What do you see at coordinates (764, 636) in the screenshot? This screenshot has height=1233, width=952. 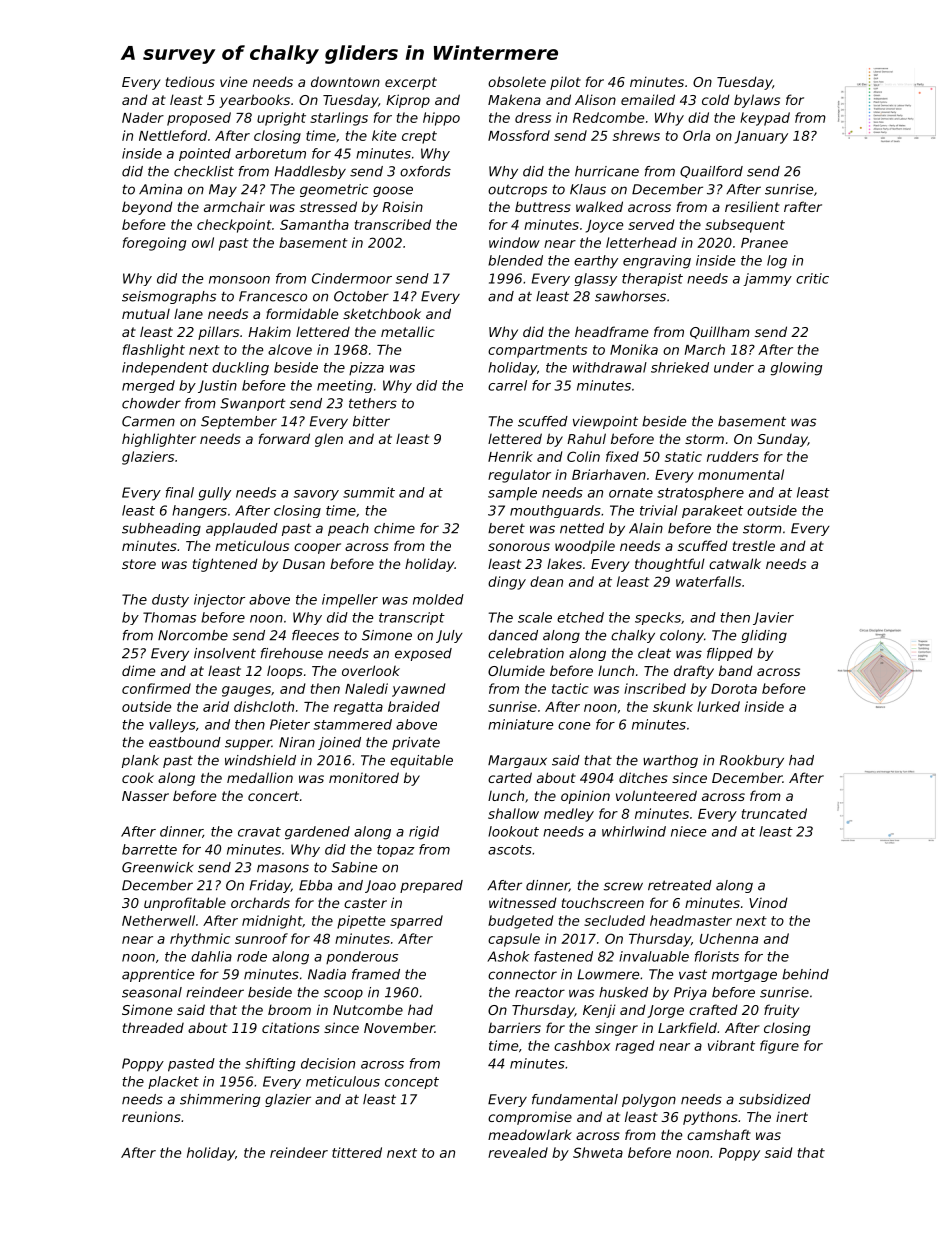 I see `gliding` at bounding box center [764, 636].
